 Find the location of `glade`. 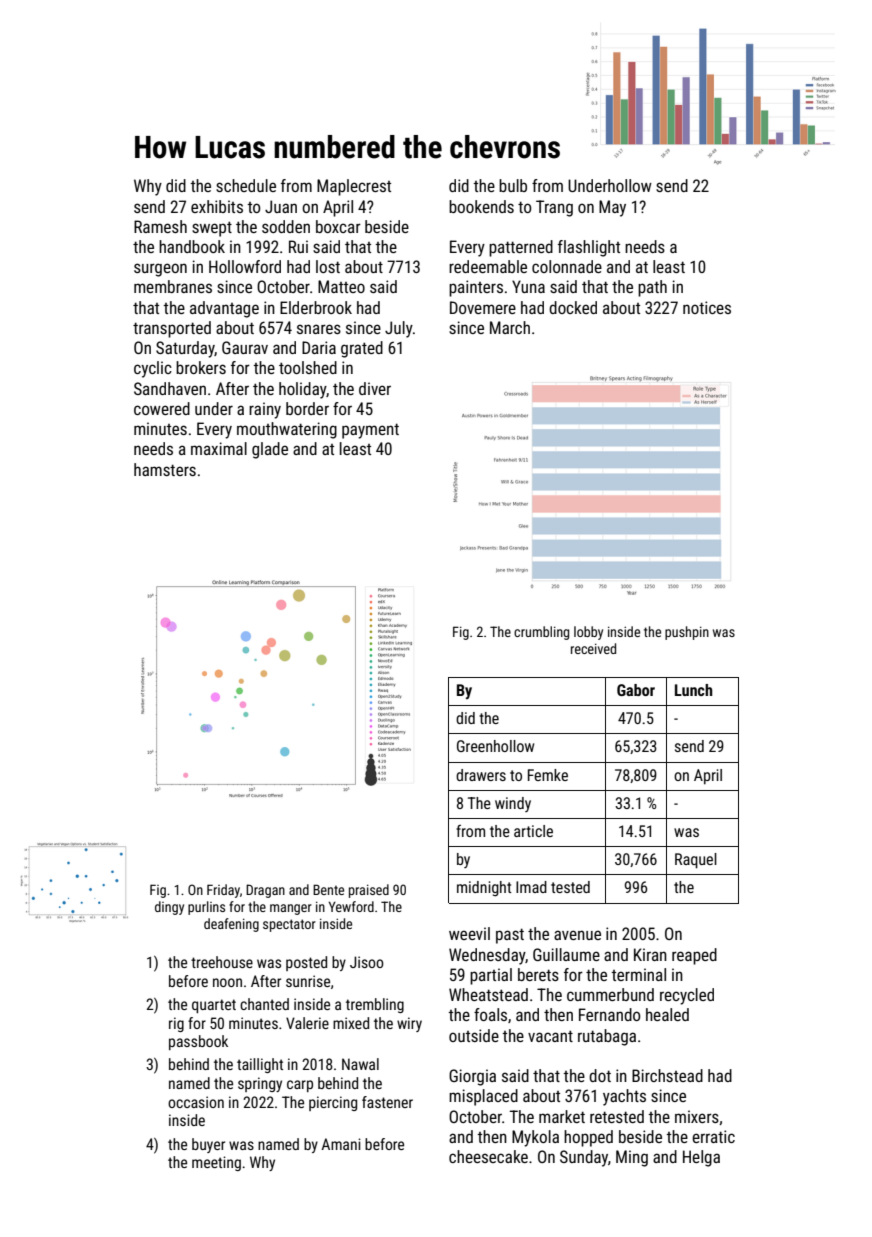

glade is located at coordinates (270, 450).
